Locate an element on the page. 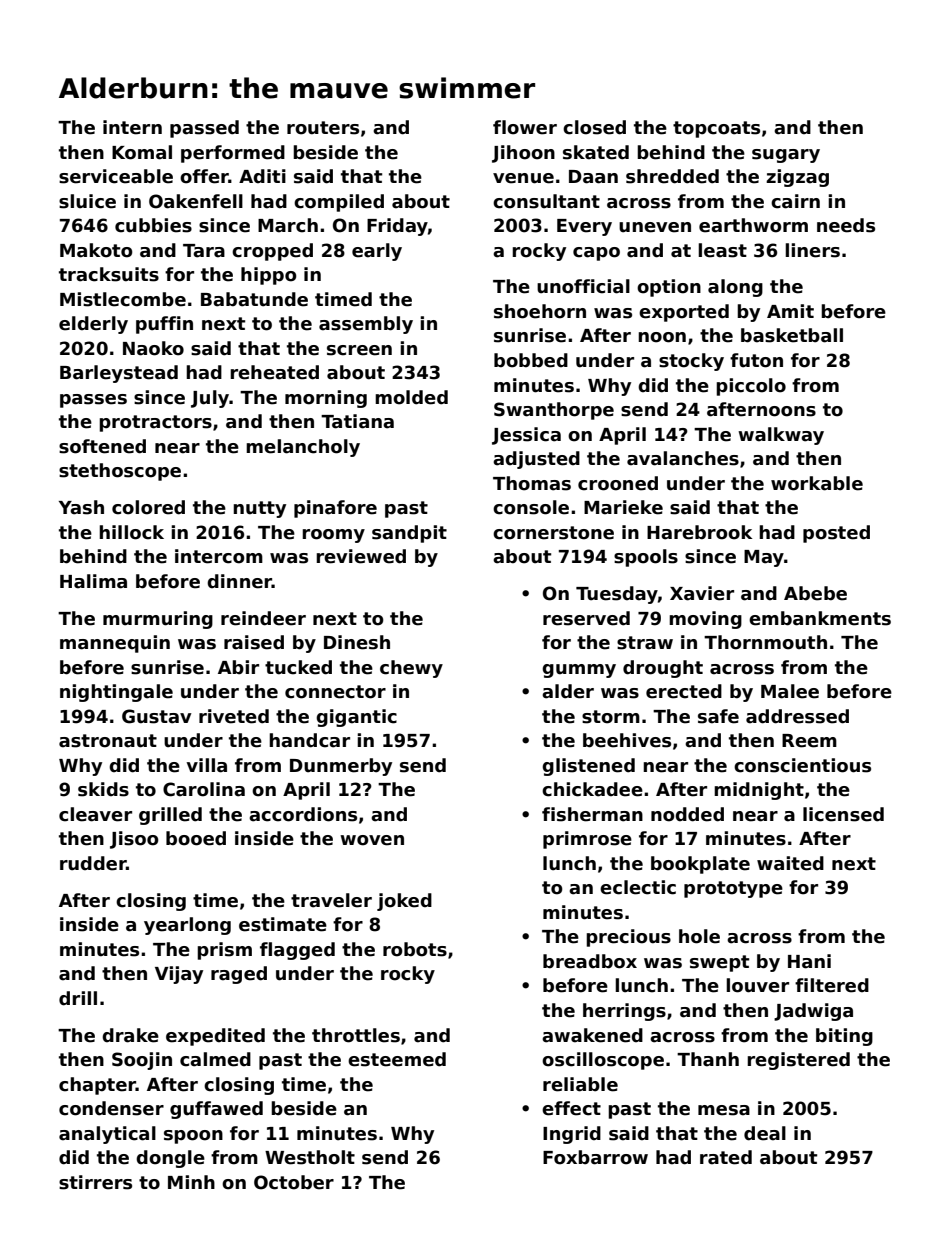 The image size is (952, 1233). console is located at coordinates (531, 507).
